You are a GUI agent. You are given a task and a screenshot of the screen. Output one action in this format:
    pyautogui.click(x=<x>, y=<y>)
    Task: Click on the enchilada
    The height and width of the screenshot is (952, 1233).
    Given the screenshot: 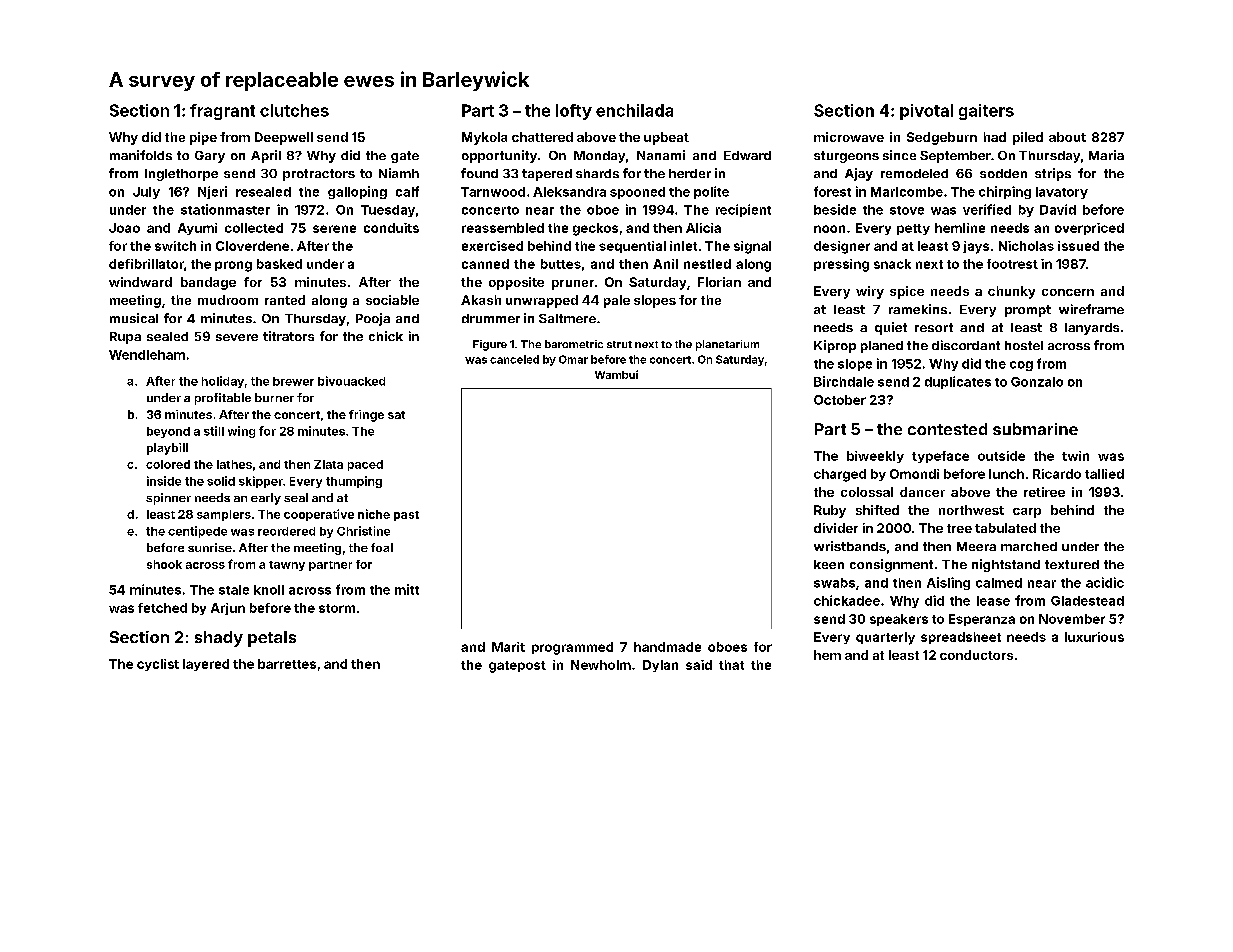 What is the action you would take?
    pyautogui.click(x=634, y=110)
